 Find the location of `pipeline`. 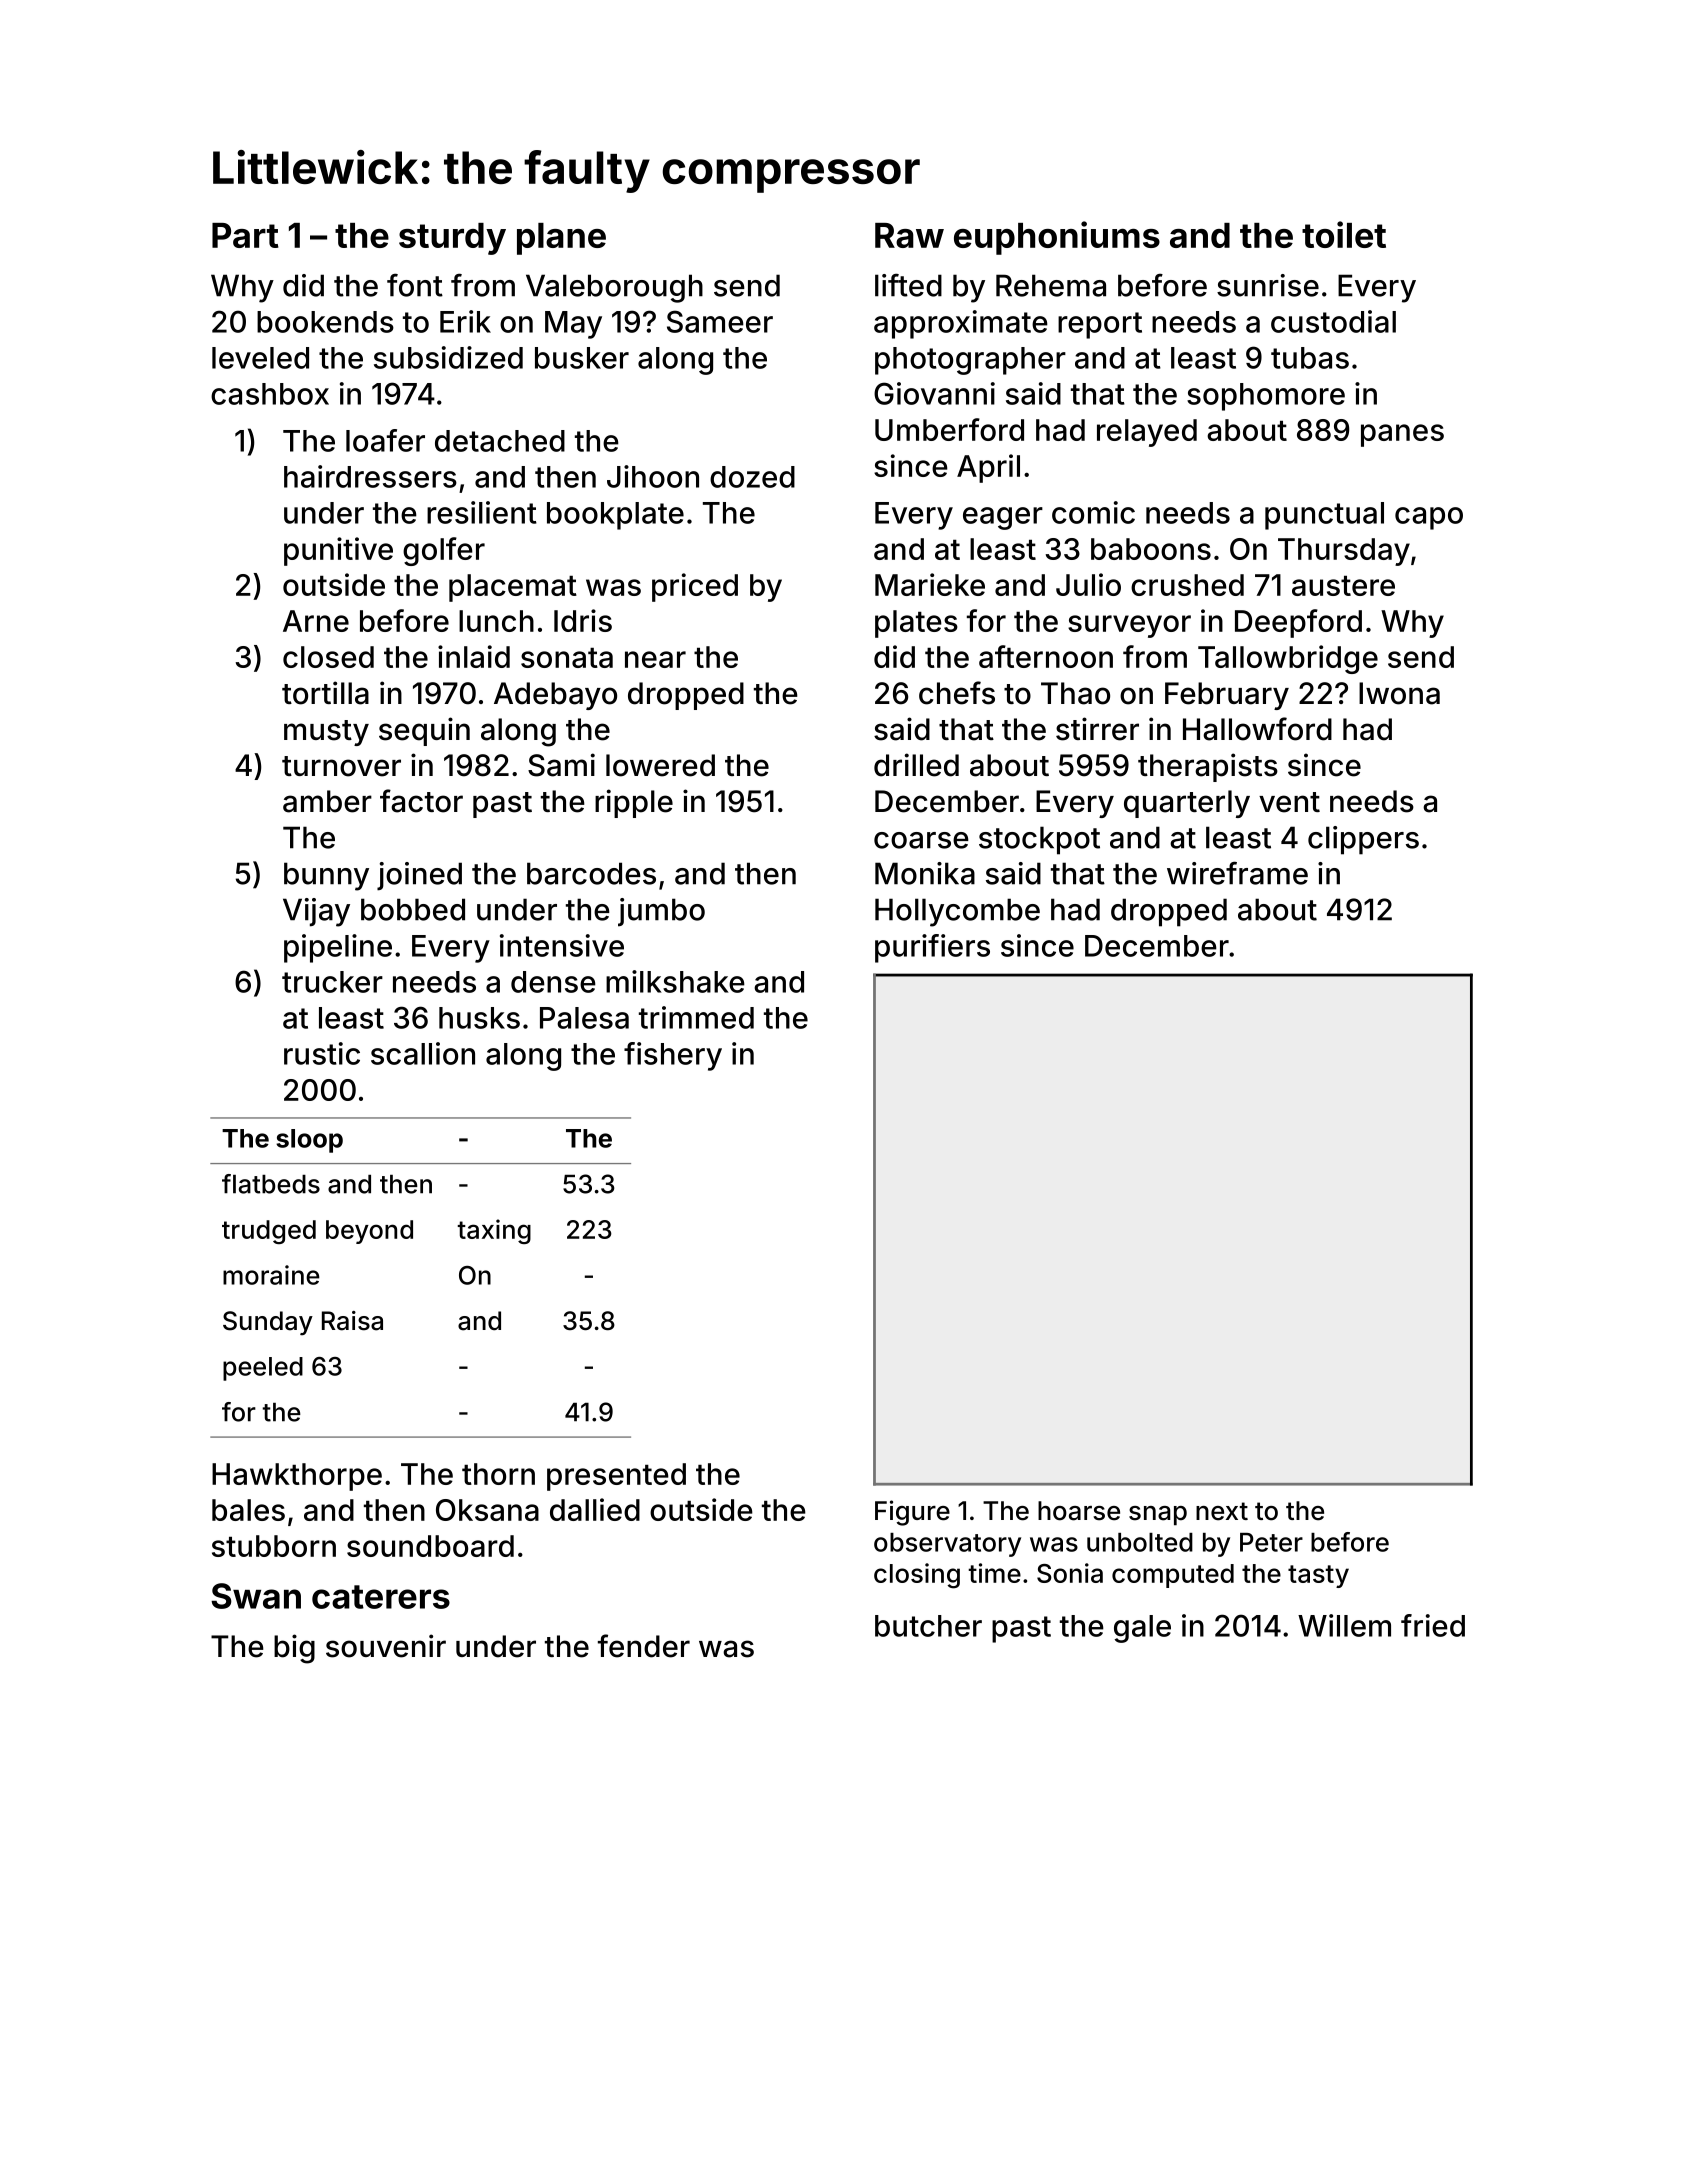

pipeline is located at coordinates (338, 948).
